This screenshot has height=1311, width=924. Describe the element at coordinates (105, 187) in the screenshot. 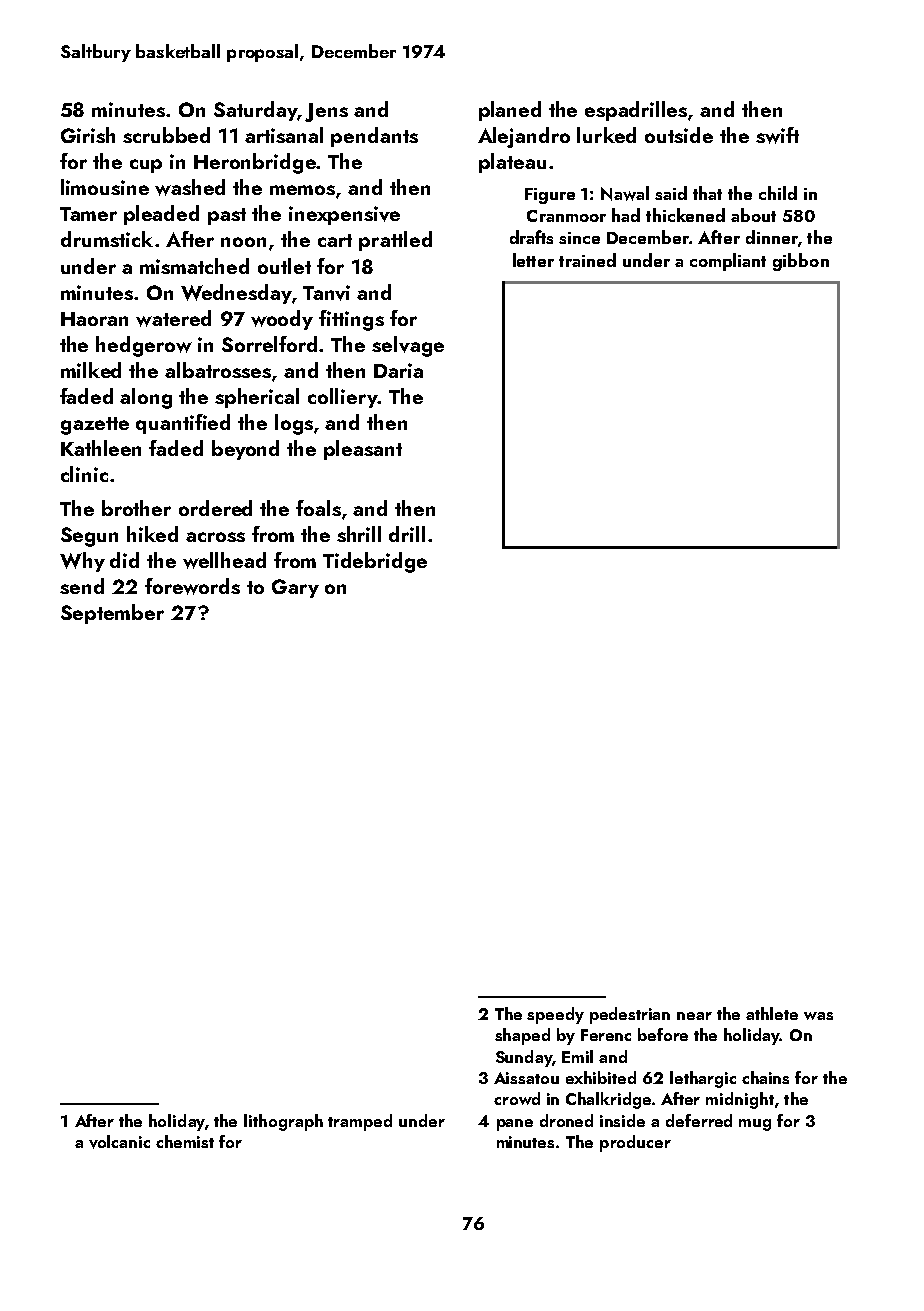

I see `limousine` at that location.
